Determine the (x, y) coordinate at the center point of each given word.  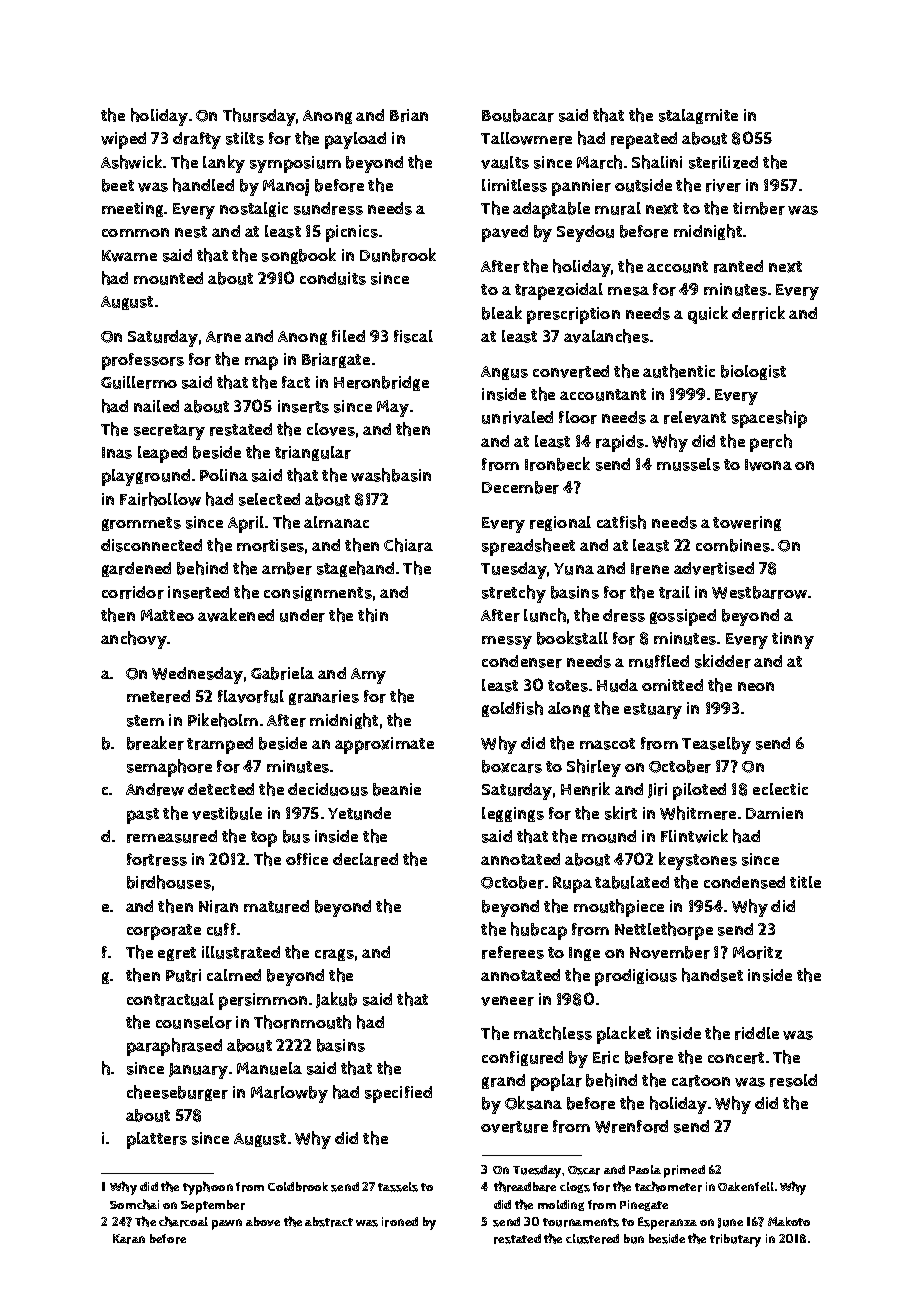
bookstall (572, 638)
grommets (141, 524)
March (599, 162)
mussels (688, 464)
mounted (168, 278)
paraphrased (174, 1047)
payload (355, 140)
